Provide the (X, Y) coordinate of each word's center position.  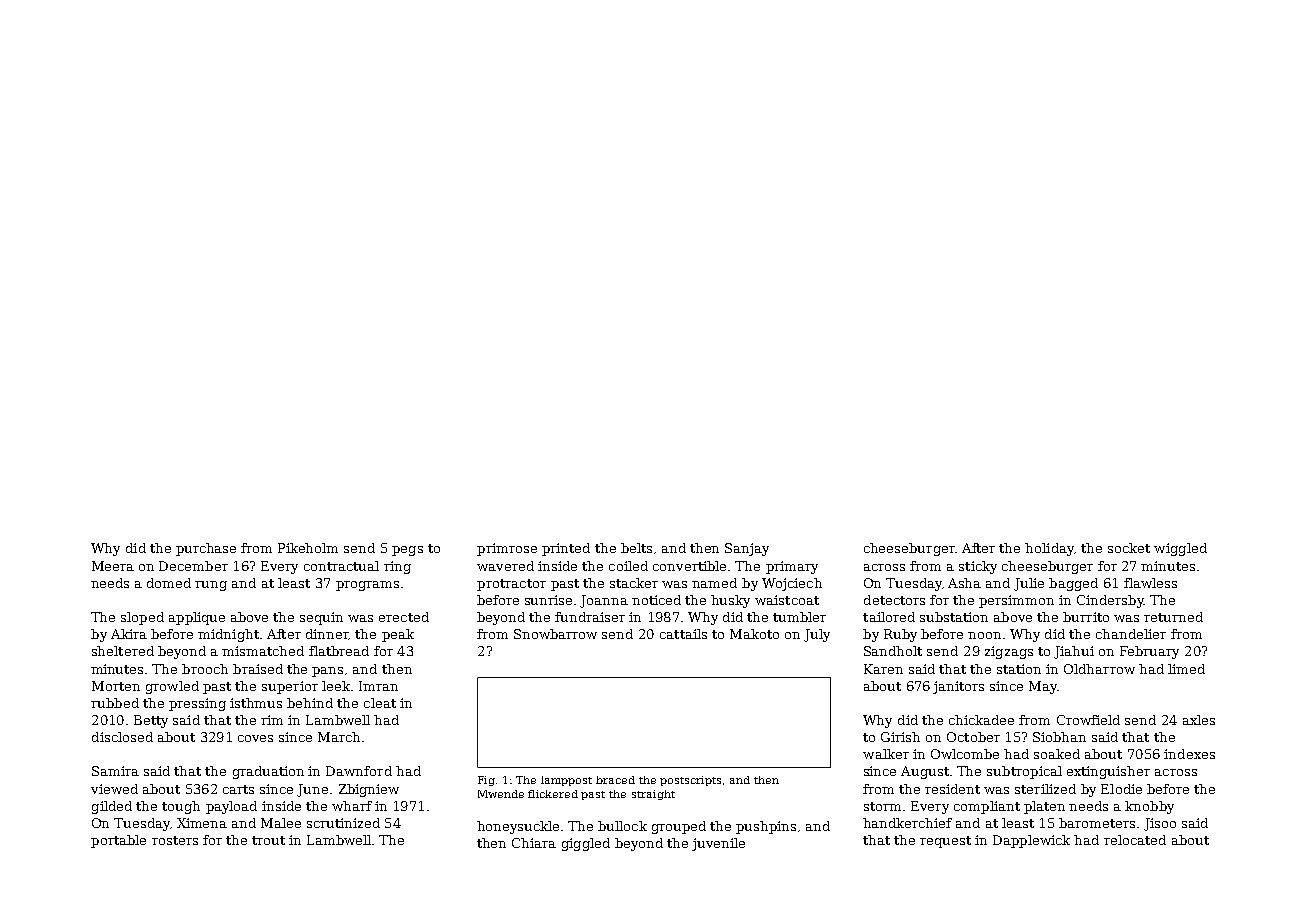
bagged (1073, 584)
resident (952, 789)
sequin (321, 618)
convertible (689, 566)
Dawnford (359, 771)
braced (615, 780)
